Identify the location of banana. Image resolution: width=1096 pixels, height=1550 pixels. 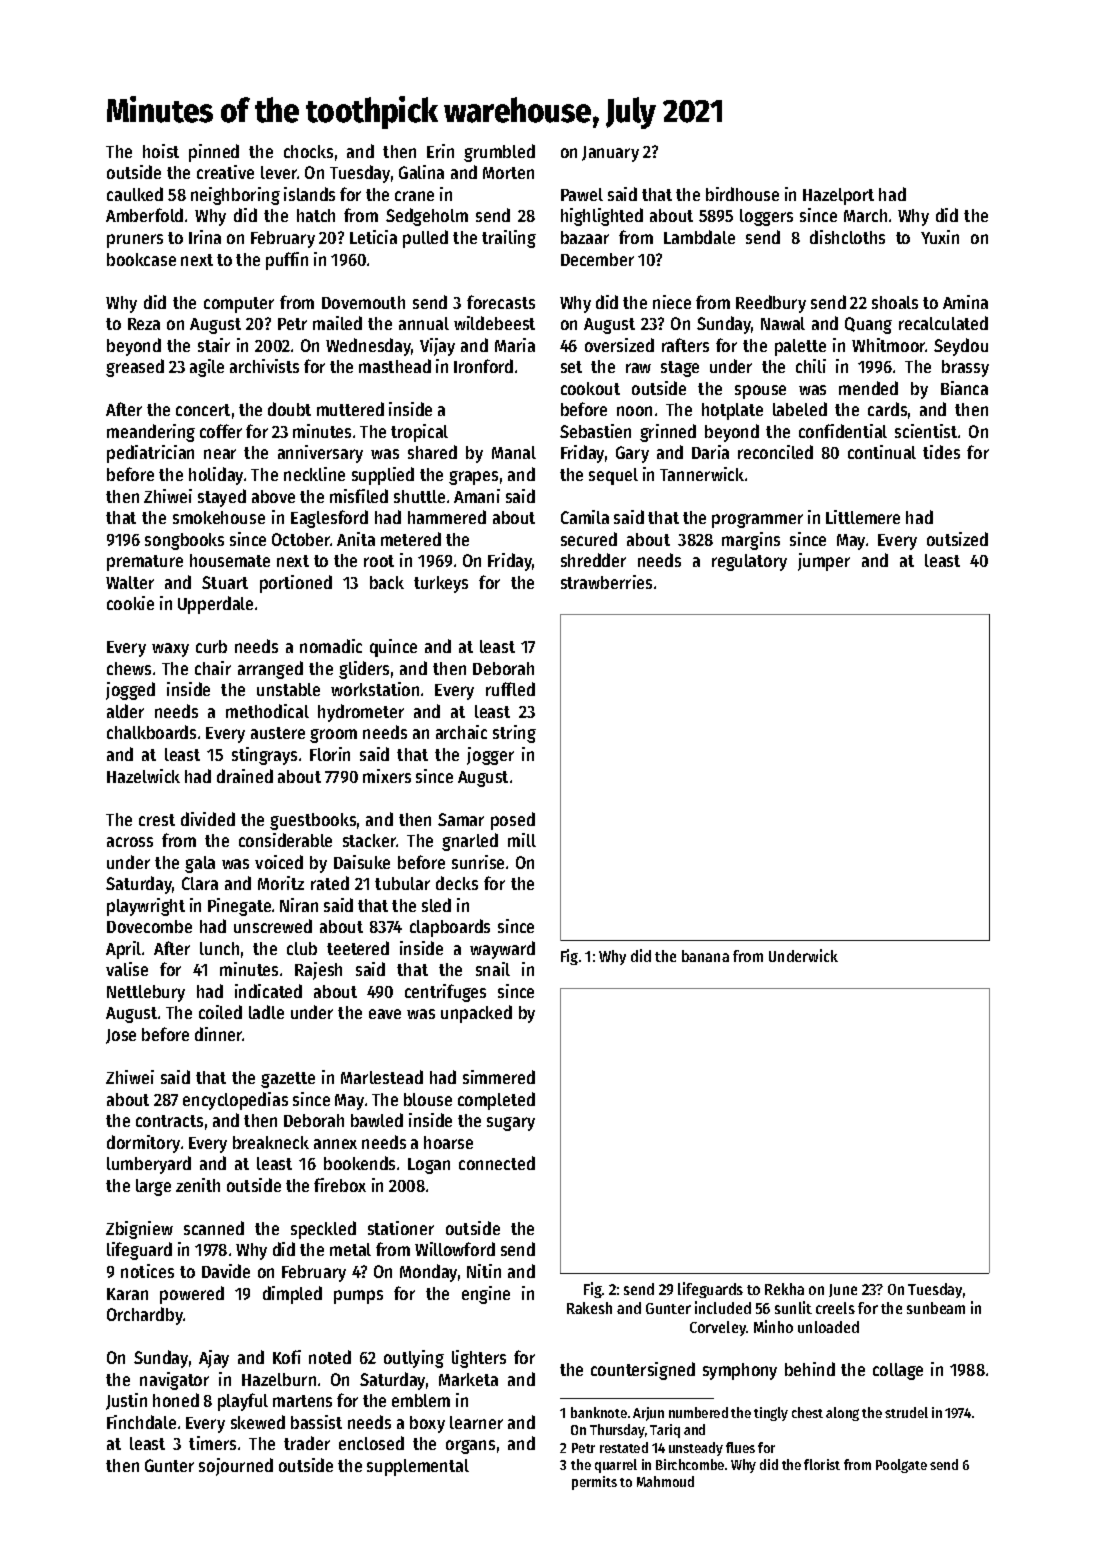
(705, 956).
